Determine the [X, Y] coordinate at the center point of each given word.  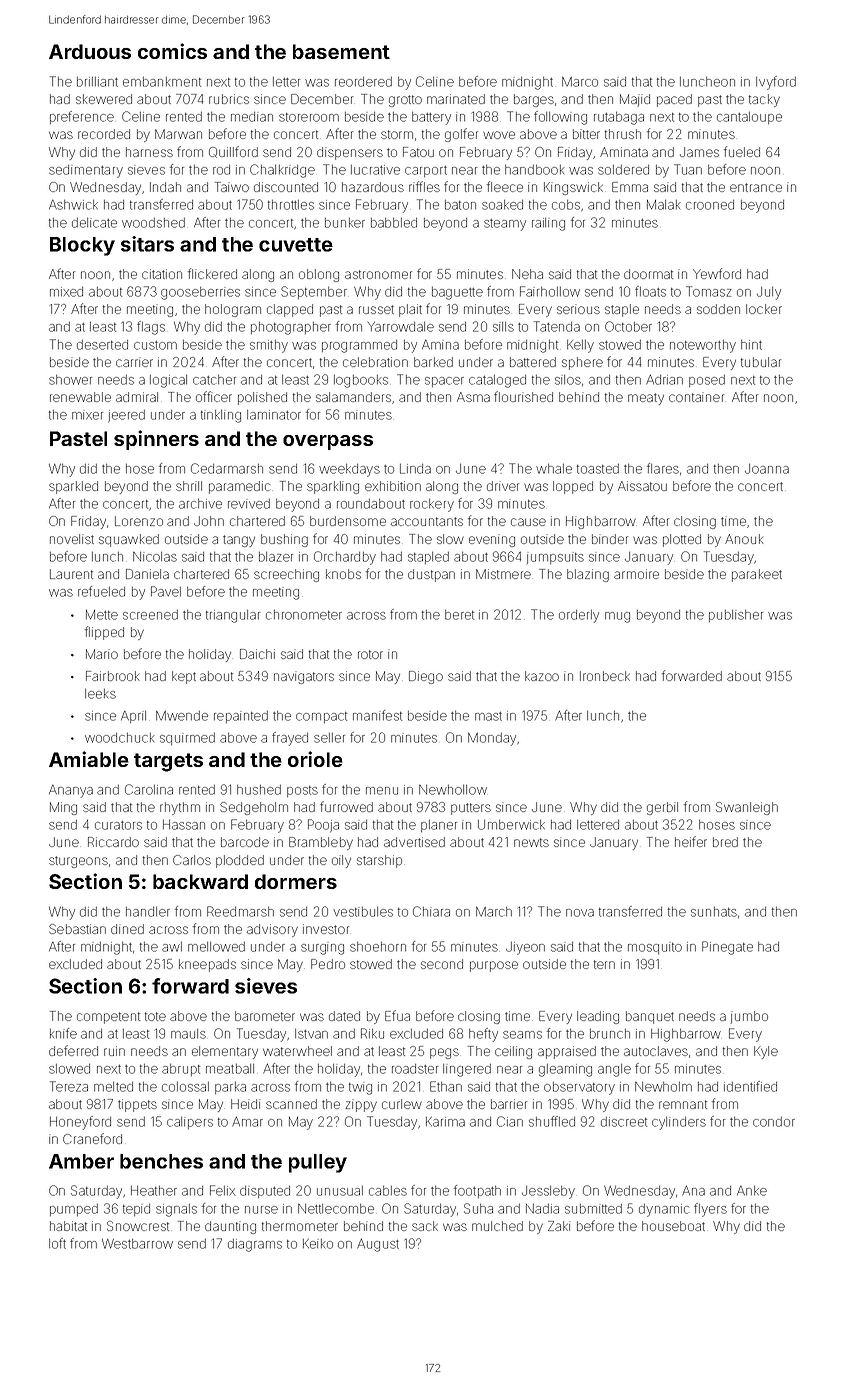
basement [341, 51]
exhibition [393, 486]
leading [598, 1017]
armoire [636, 574]
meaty [646, 399]
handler [148, 912]
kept [184, 677]
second [442, 964]
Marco [580, 82]
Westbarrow [137, 1244]
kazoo [542, 676]
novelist [72, 539]
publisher [736, 616]
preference [82, 117]
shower [70, 380]
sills [503, 327]
